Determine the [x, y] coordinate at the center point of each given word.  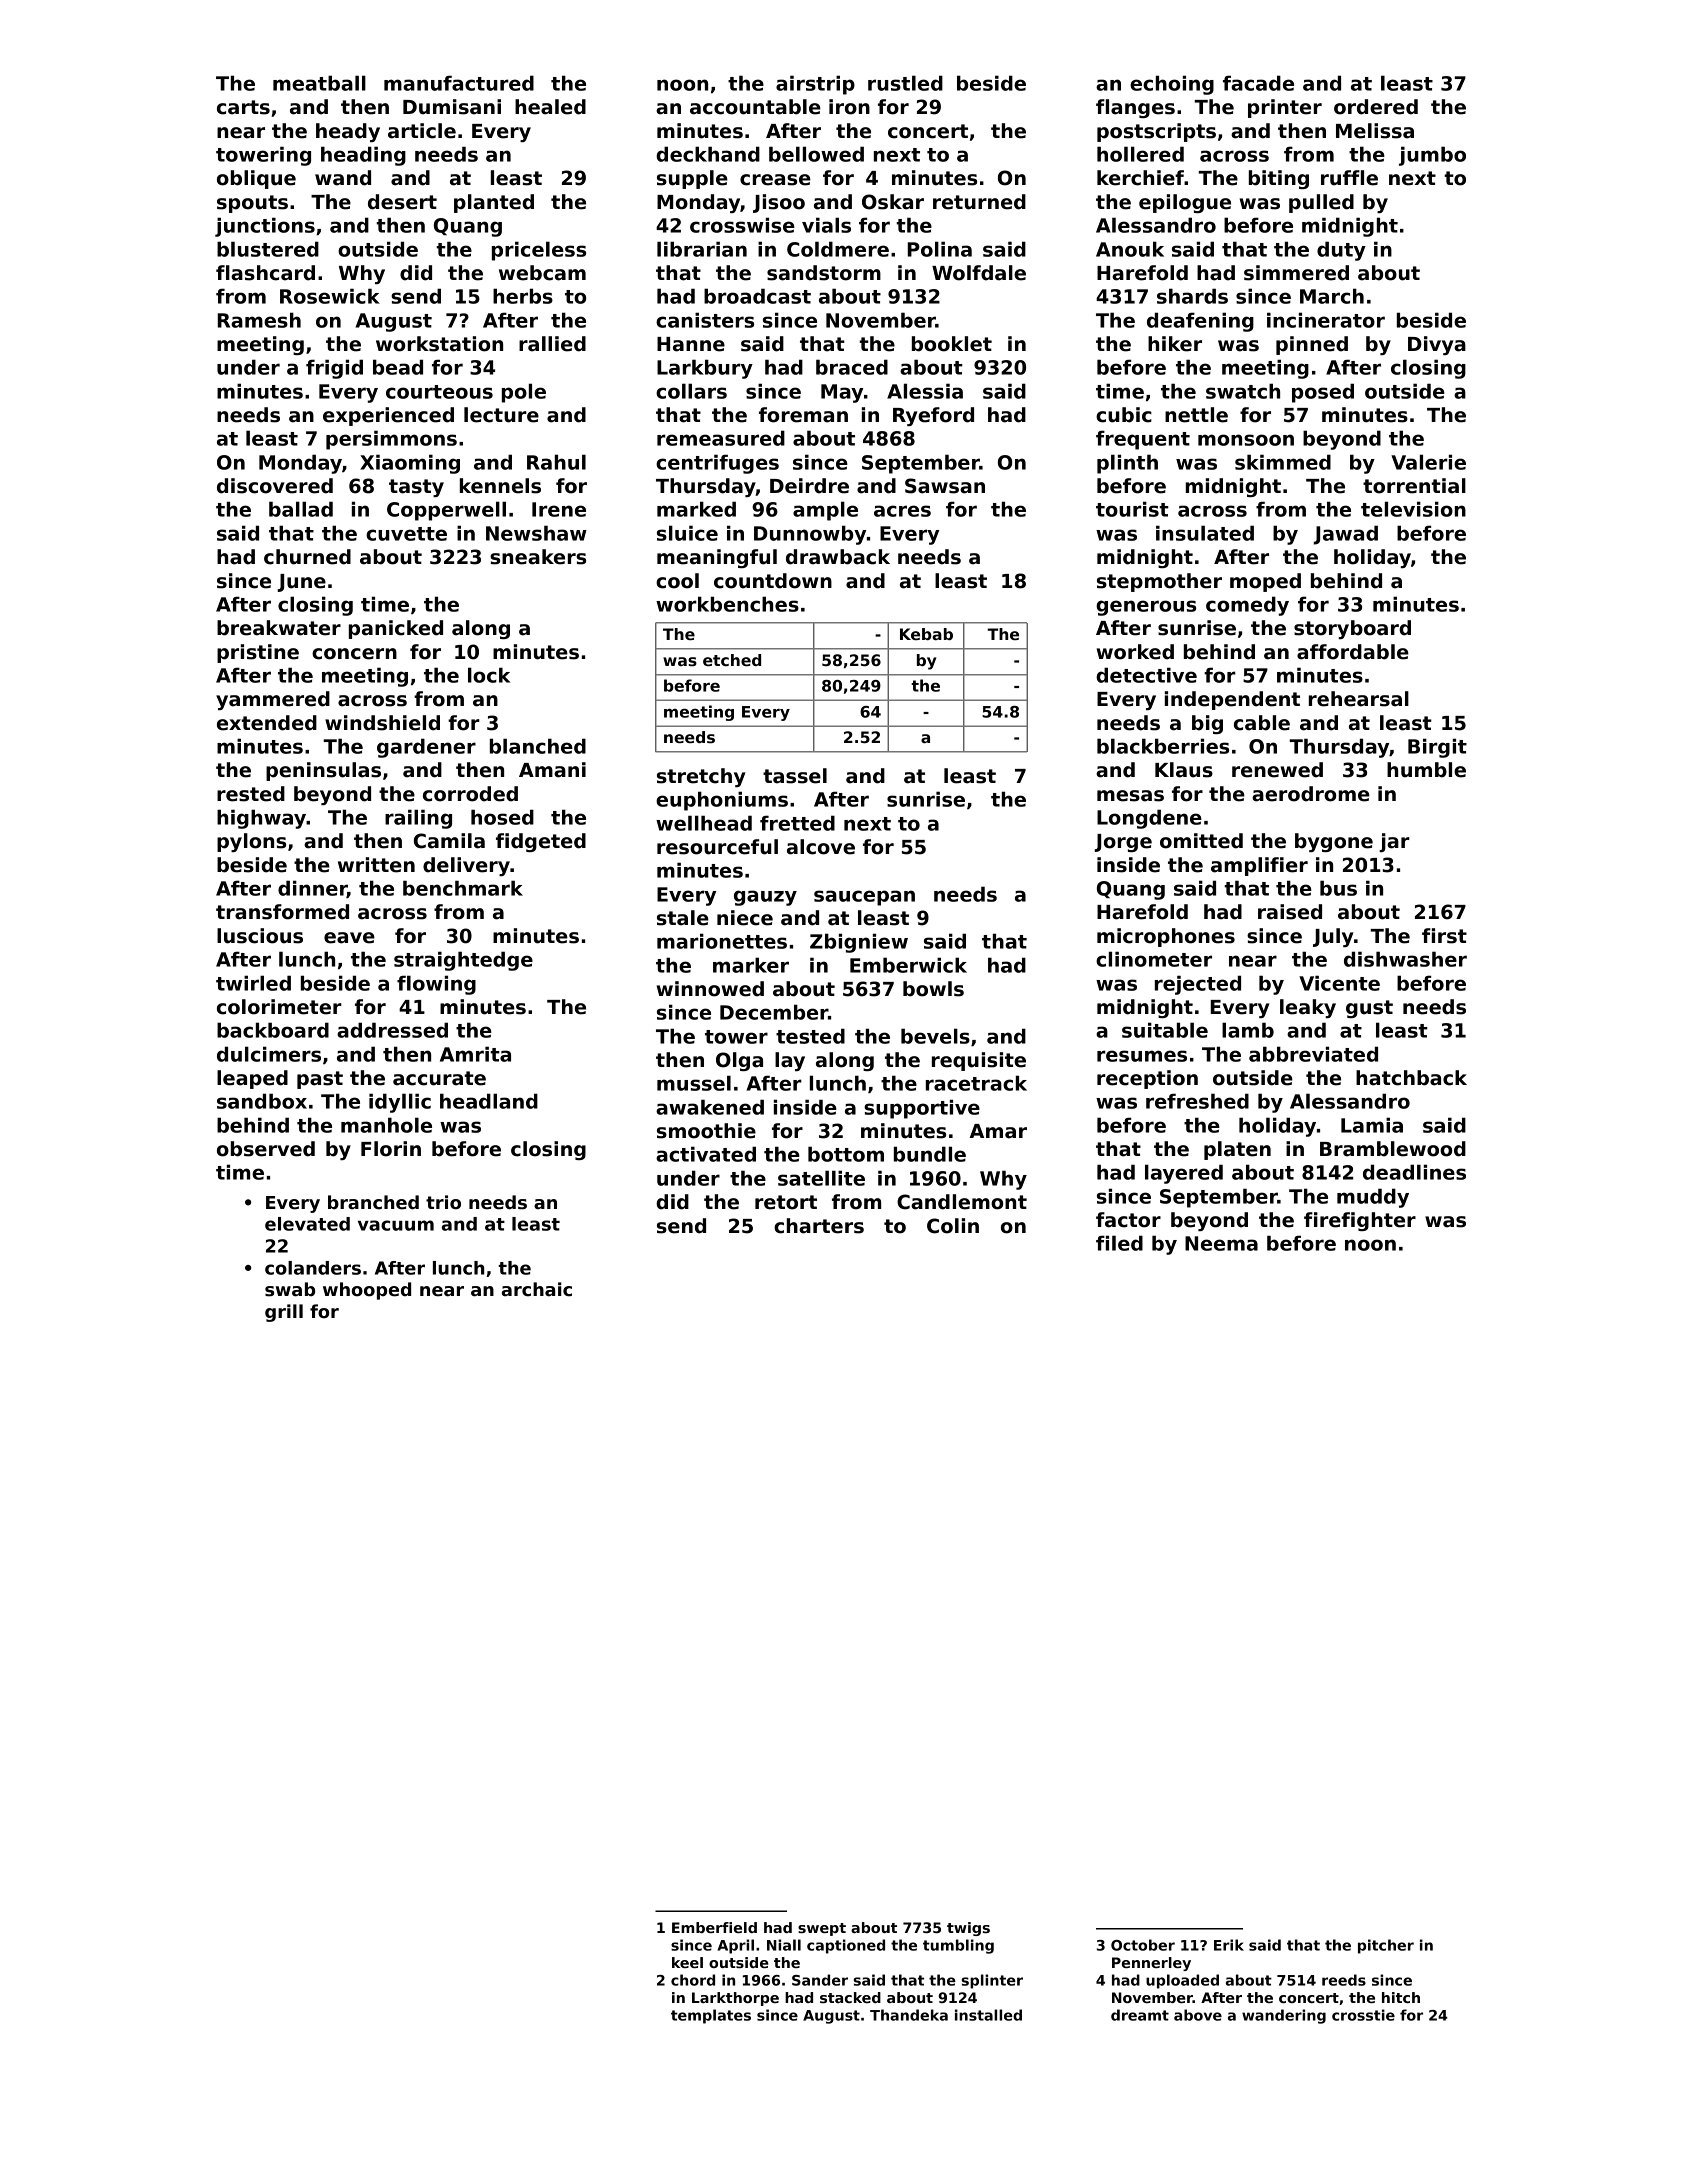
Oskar [893, 202]
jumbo [1432, 156]
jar [1394, 842]
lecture [501, 415]
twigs [968, 1929]
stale [683, 918]
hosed [502, 817]
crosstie [1363, 2015]
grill [284, 1313]
